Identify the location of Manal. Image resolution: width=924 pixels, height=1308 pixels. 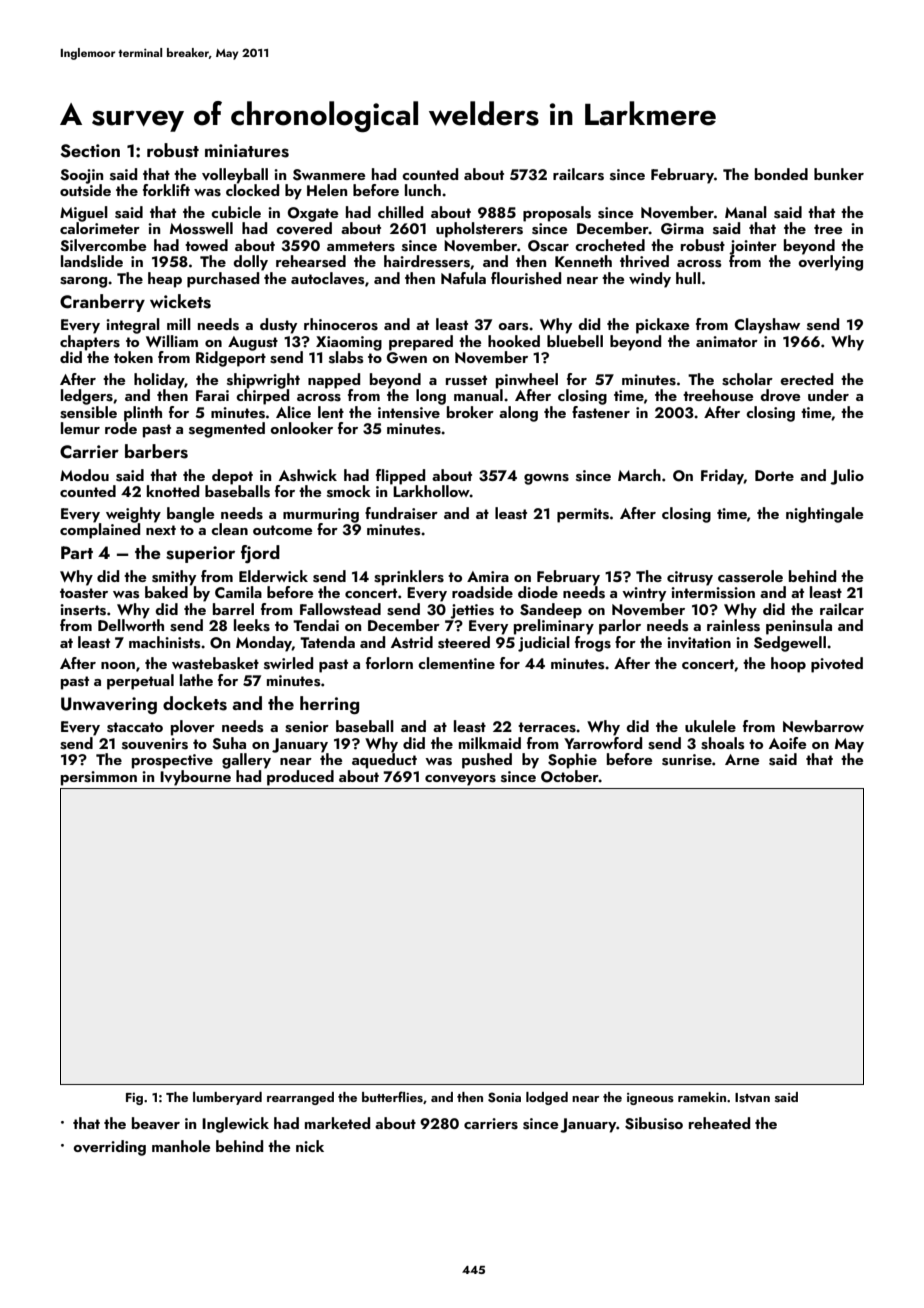
(746, 212).
